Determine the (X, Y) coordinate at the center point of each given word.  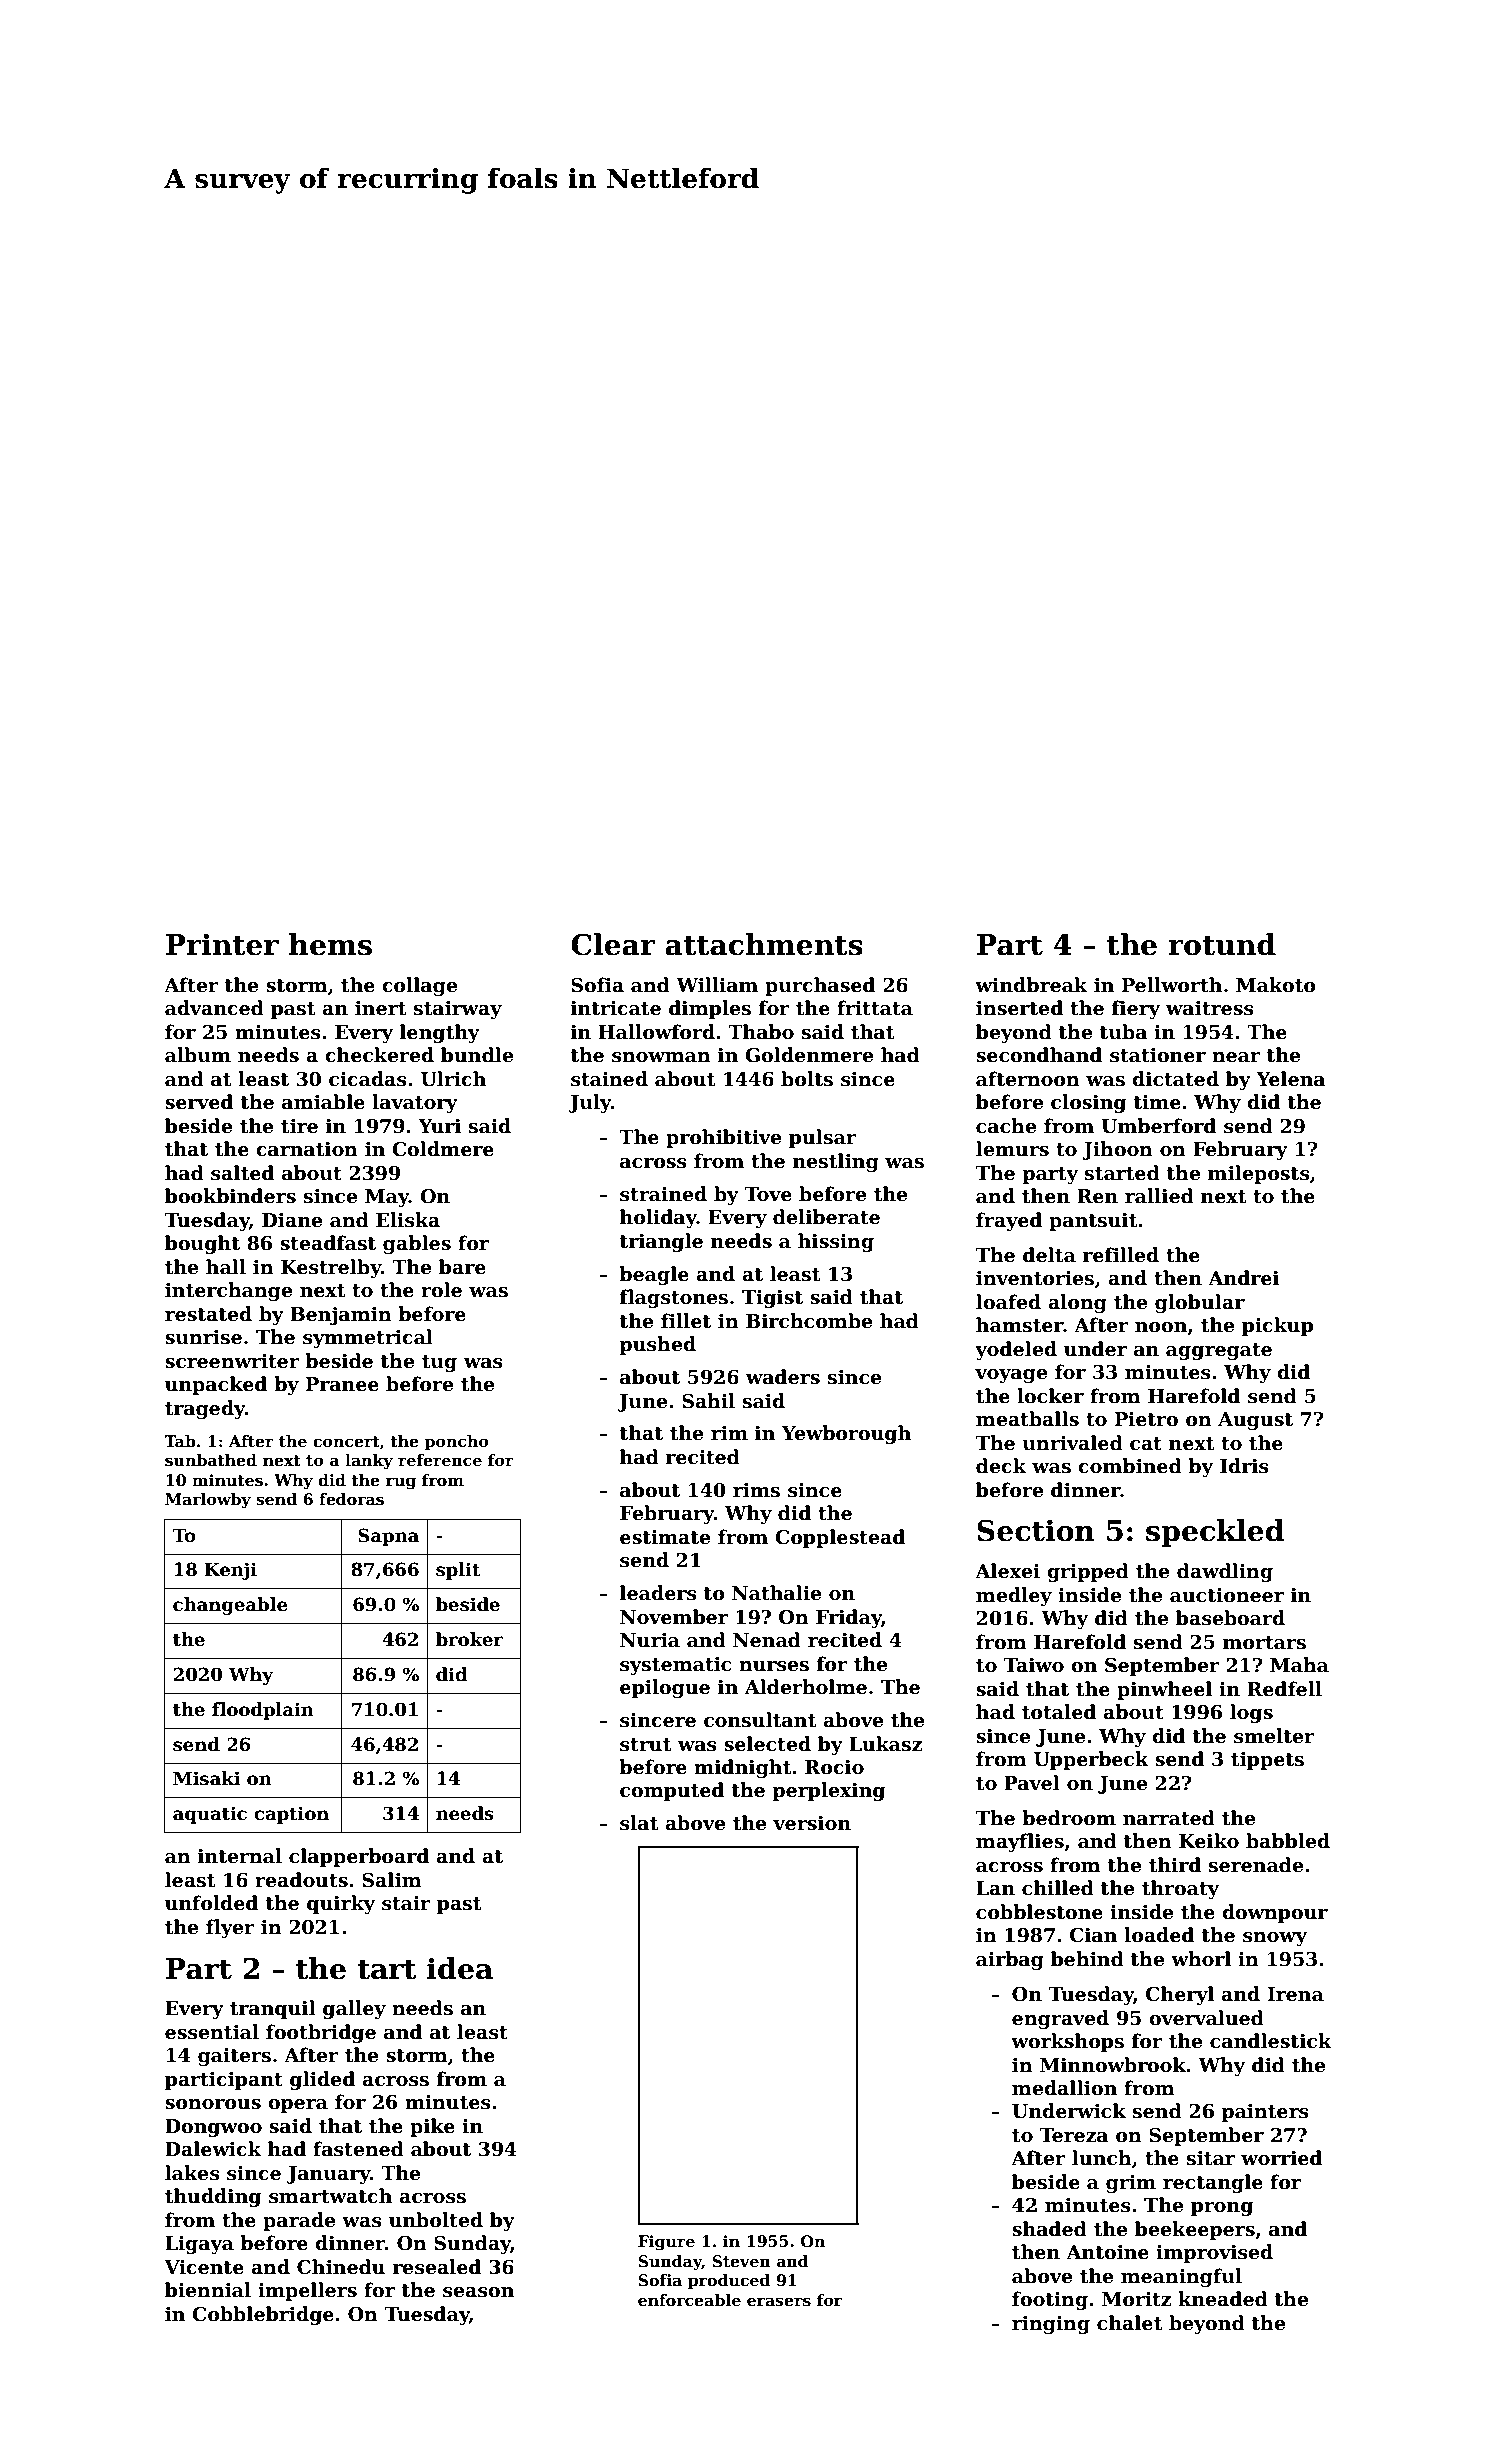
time (1157, 1102)
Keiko (1209, 1841)
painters (1265, 2113)
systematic (675, 1666)
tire (299, 1126)
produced (729, 2281)
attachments (764, 944)
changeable (230, 1606)
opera (298, 2106)
